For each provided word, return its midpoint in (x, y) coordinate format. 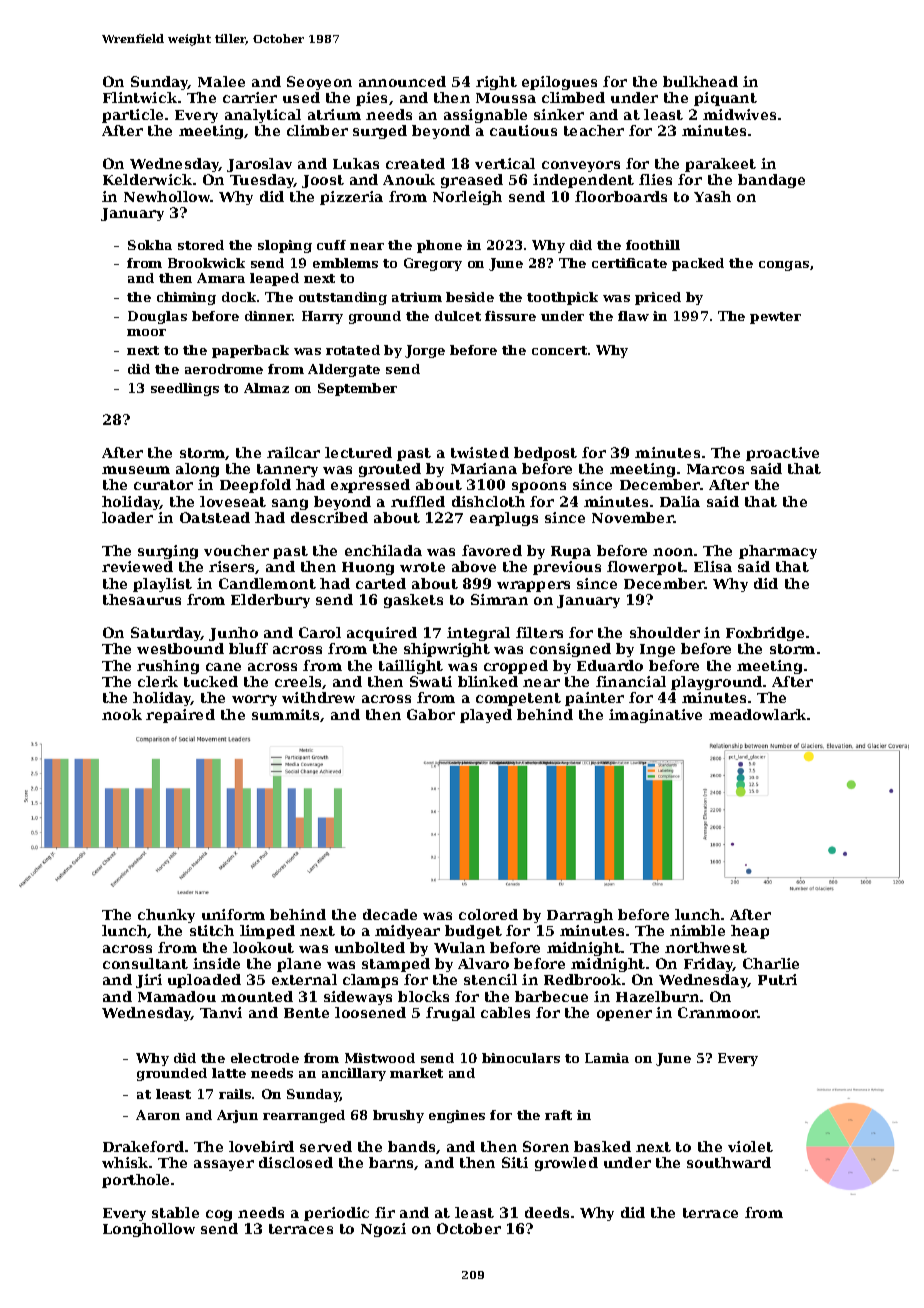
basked (602, 1146)
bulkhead (700, 81)
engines (457, 1116)
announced (402, 81)
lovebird (261, 1146)
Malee (221, 81)
